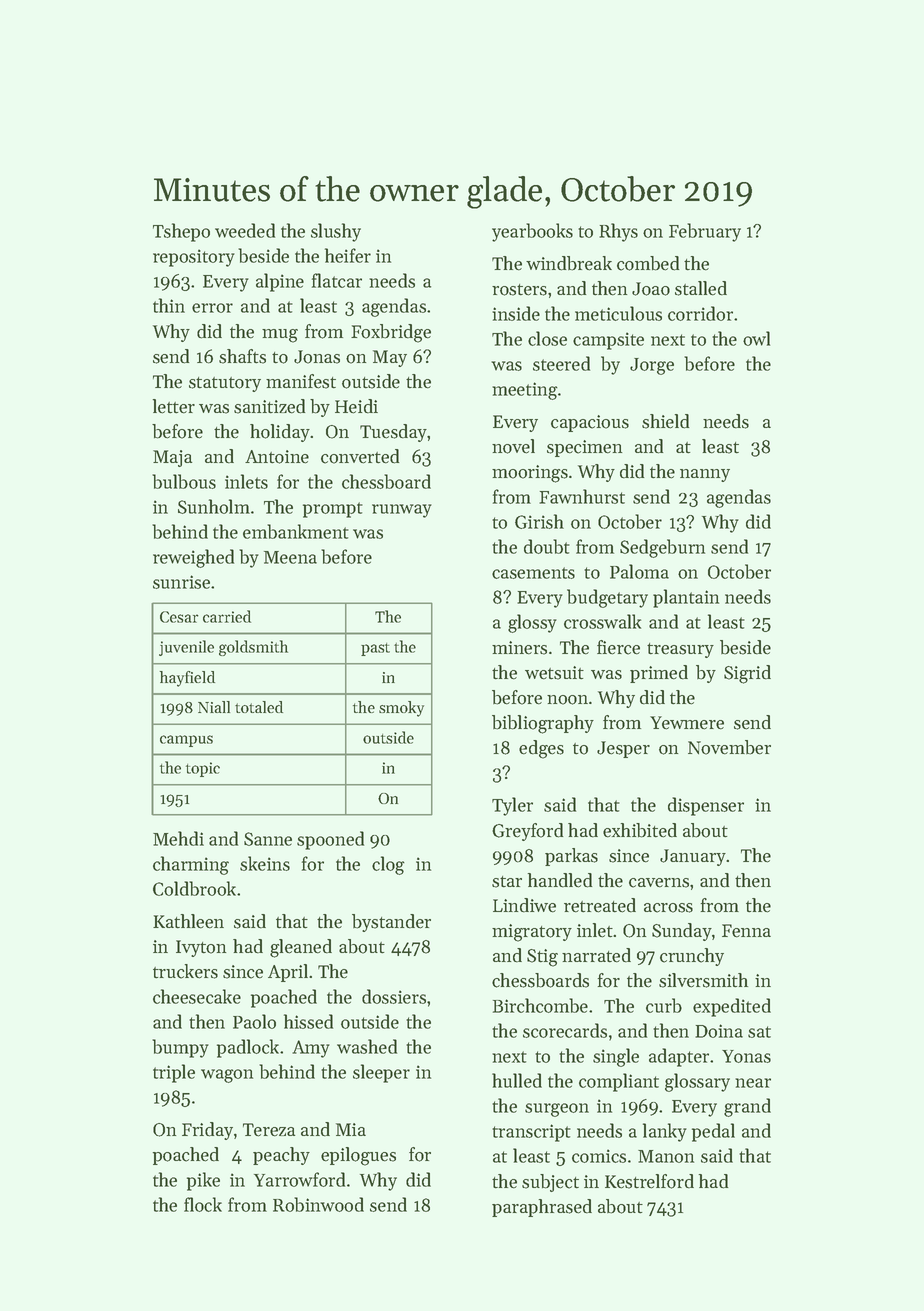 Image resolution: width=924 pixels, height=1311 pixels. I want to click on slushy, so click(336, 232).
